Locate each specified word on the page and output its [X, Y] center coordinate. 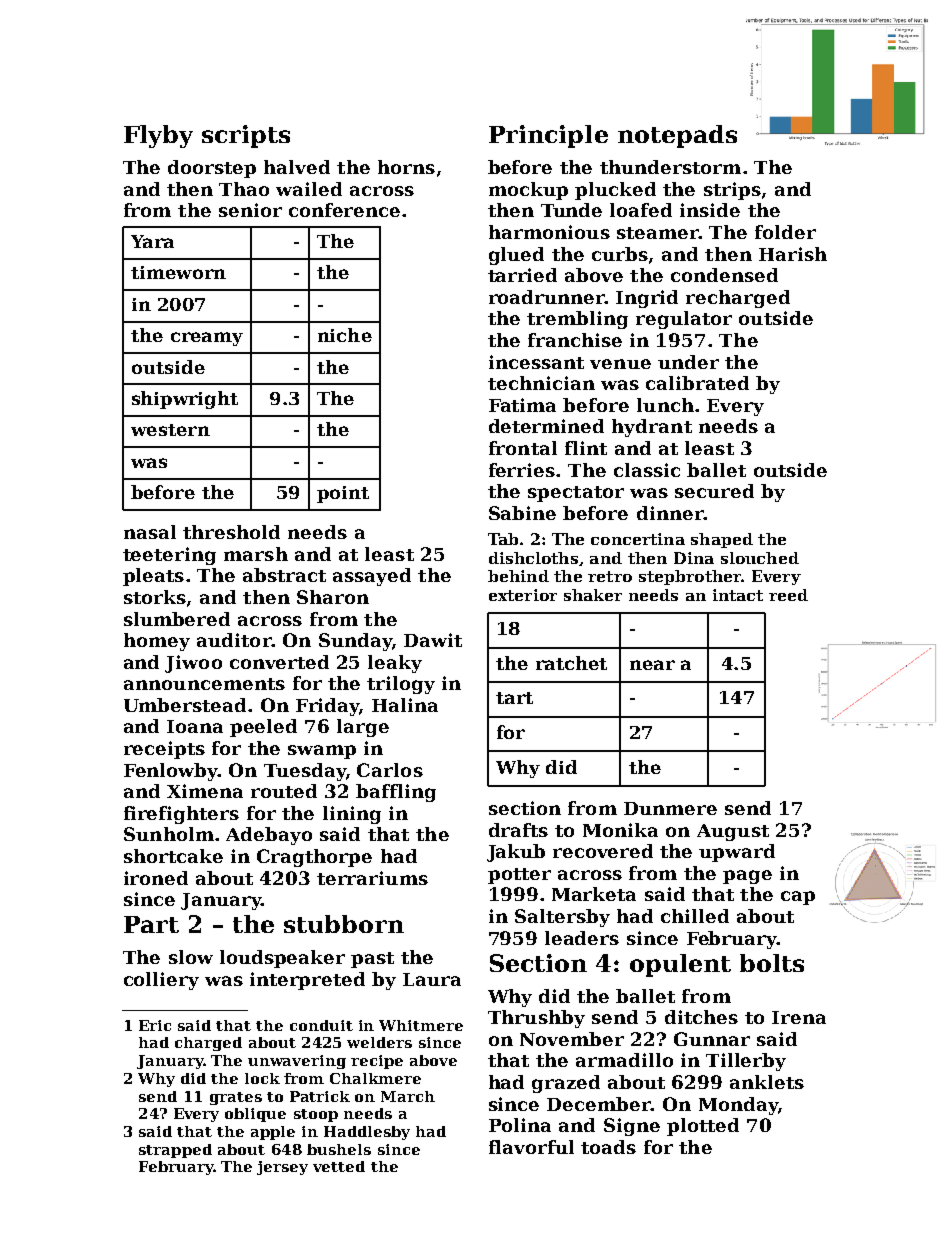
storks [155, 597]
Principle [548, 136]
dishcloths [533, 558]
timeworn [178, 272]
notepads [677, 136]
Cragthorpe [314, 858]
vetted [339, 1166]
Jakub [516, 853]
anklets [767, 1082]
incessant [536, 362]
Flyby [158, 136]
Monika [620, 830]
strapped [175, 1151]
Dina [694, 558]
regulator [684, 320]
